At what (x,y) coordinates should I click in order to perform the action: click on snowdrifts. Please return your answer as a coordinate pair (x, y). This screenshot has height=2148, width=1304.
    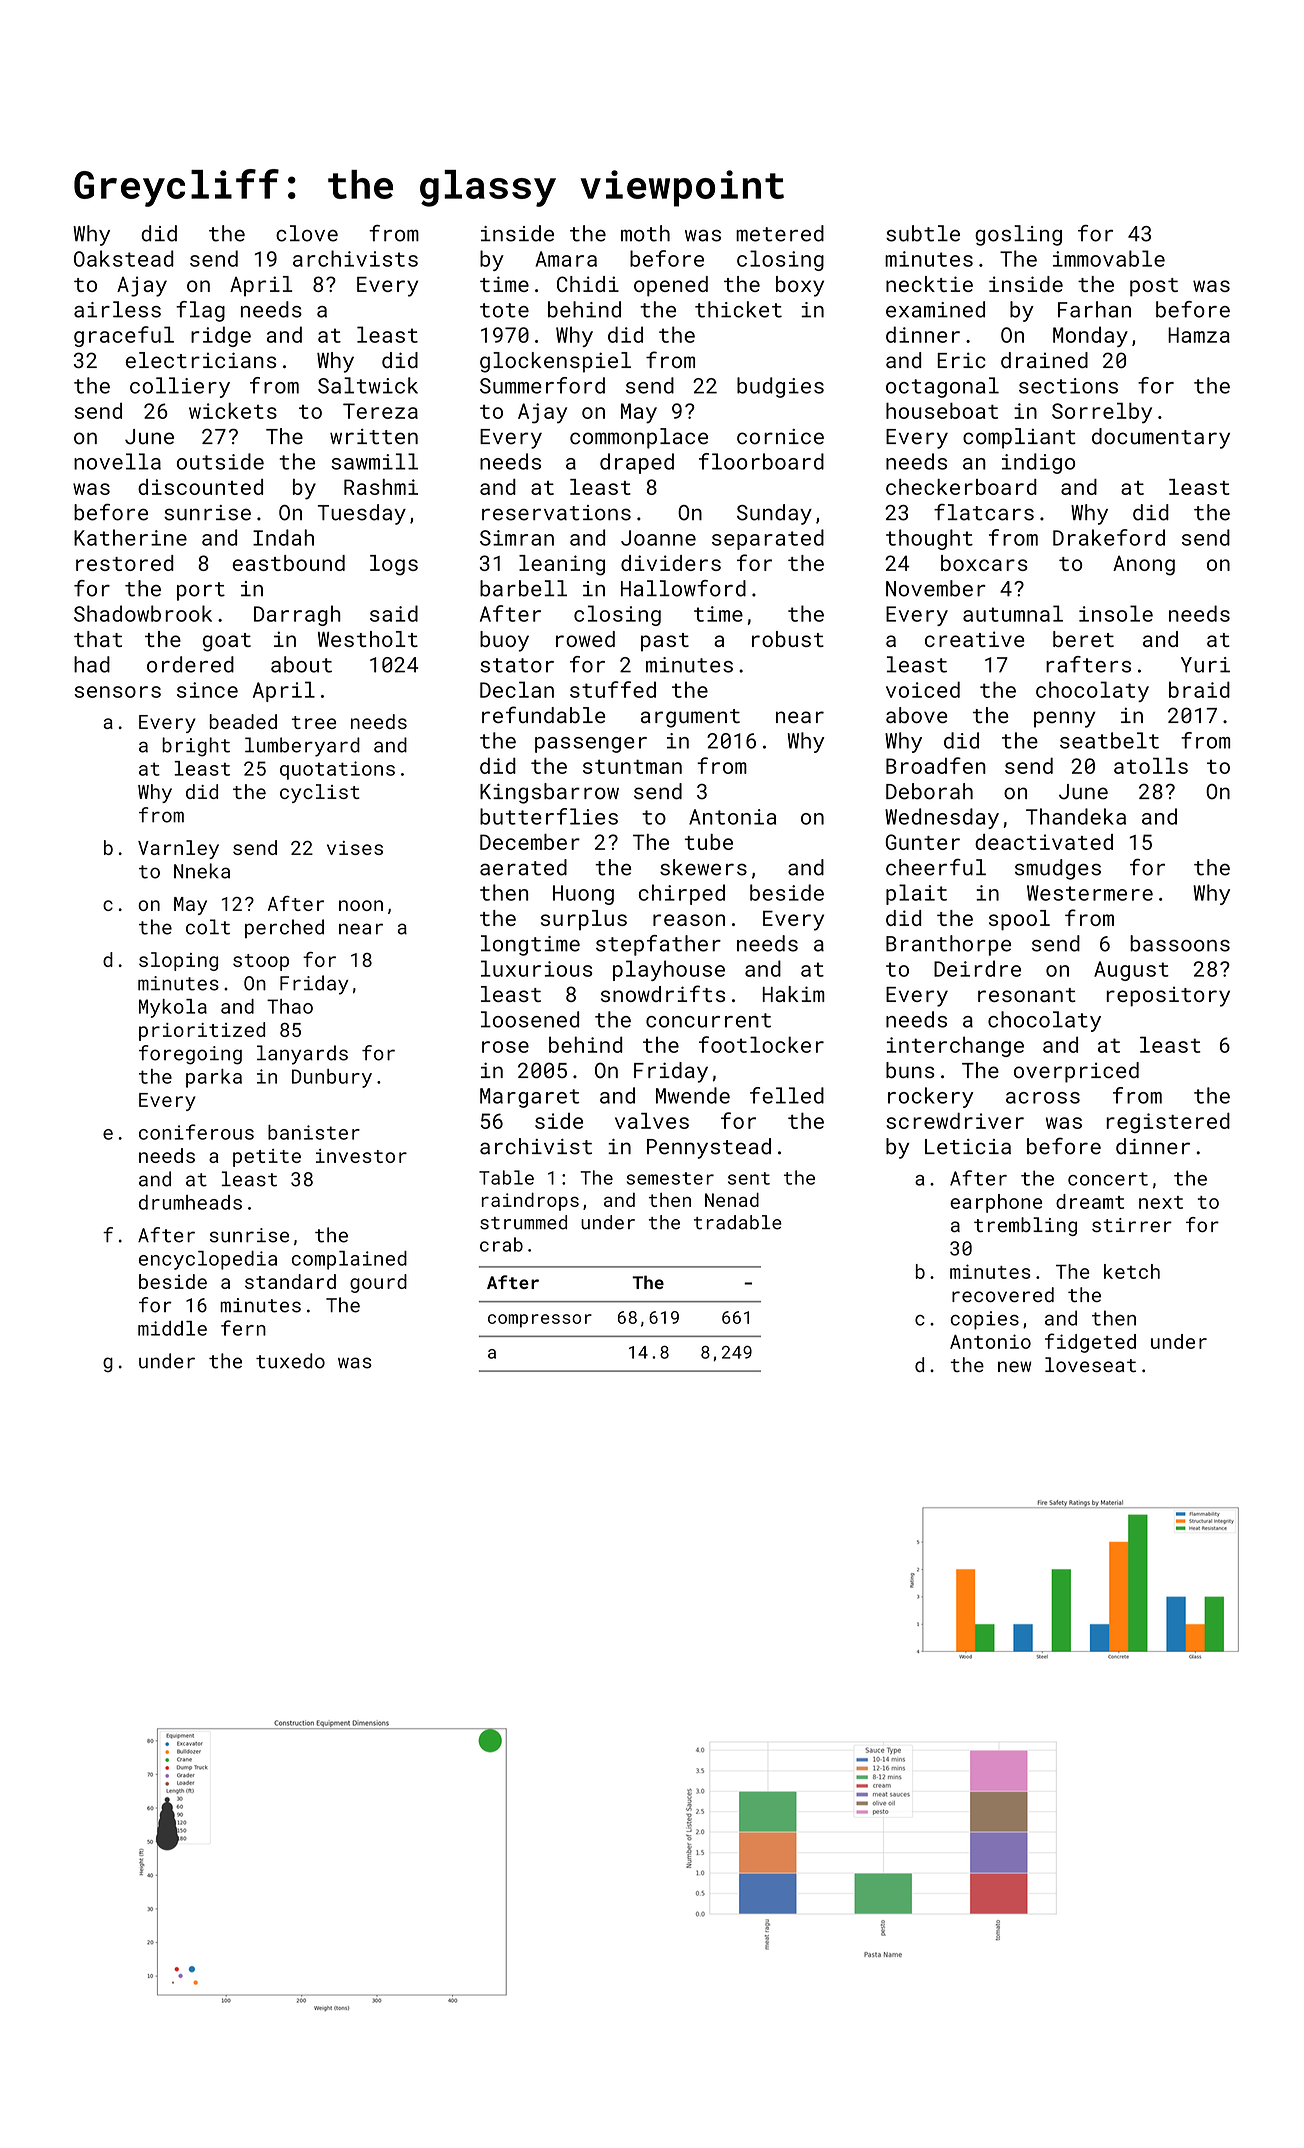
    Looking at the image, I should click on (663, 993).
